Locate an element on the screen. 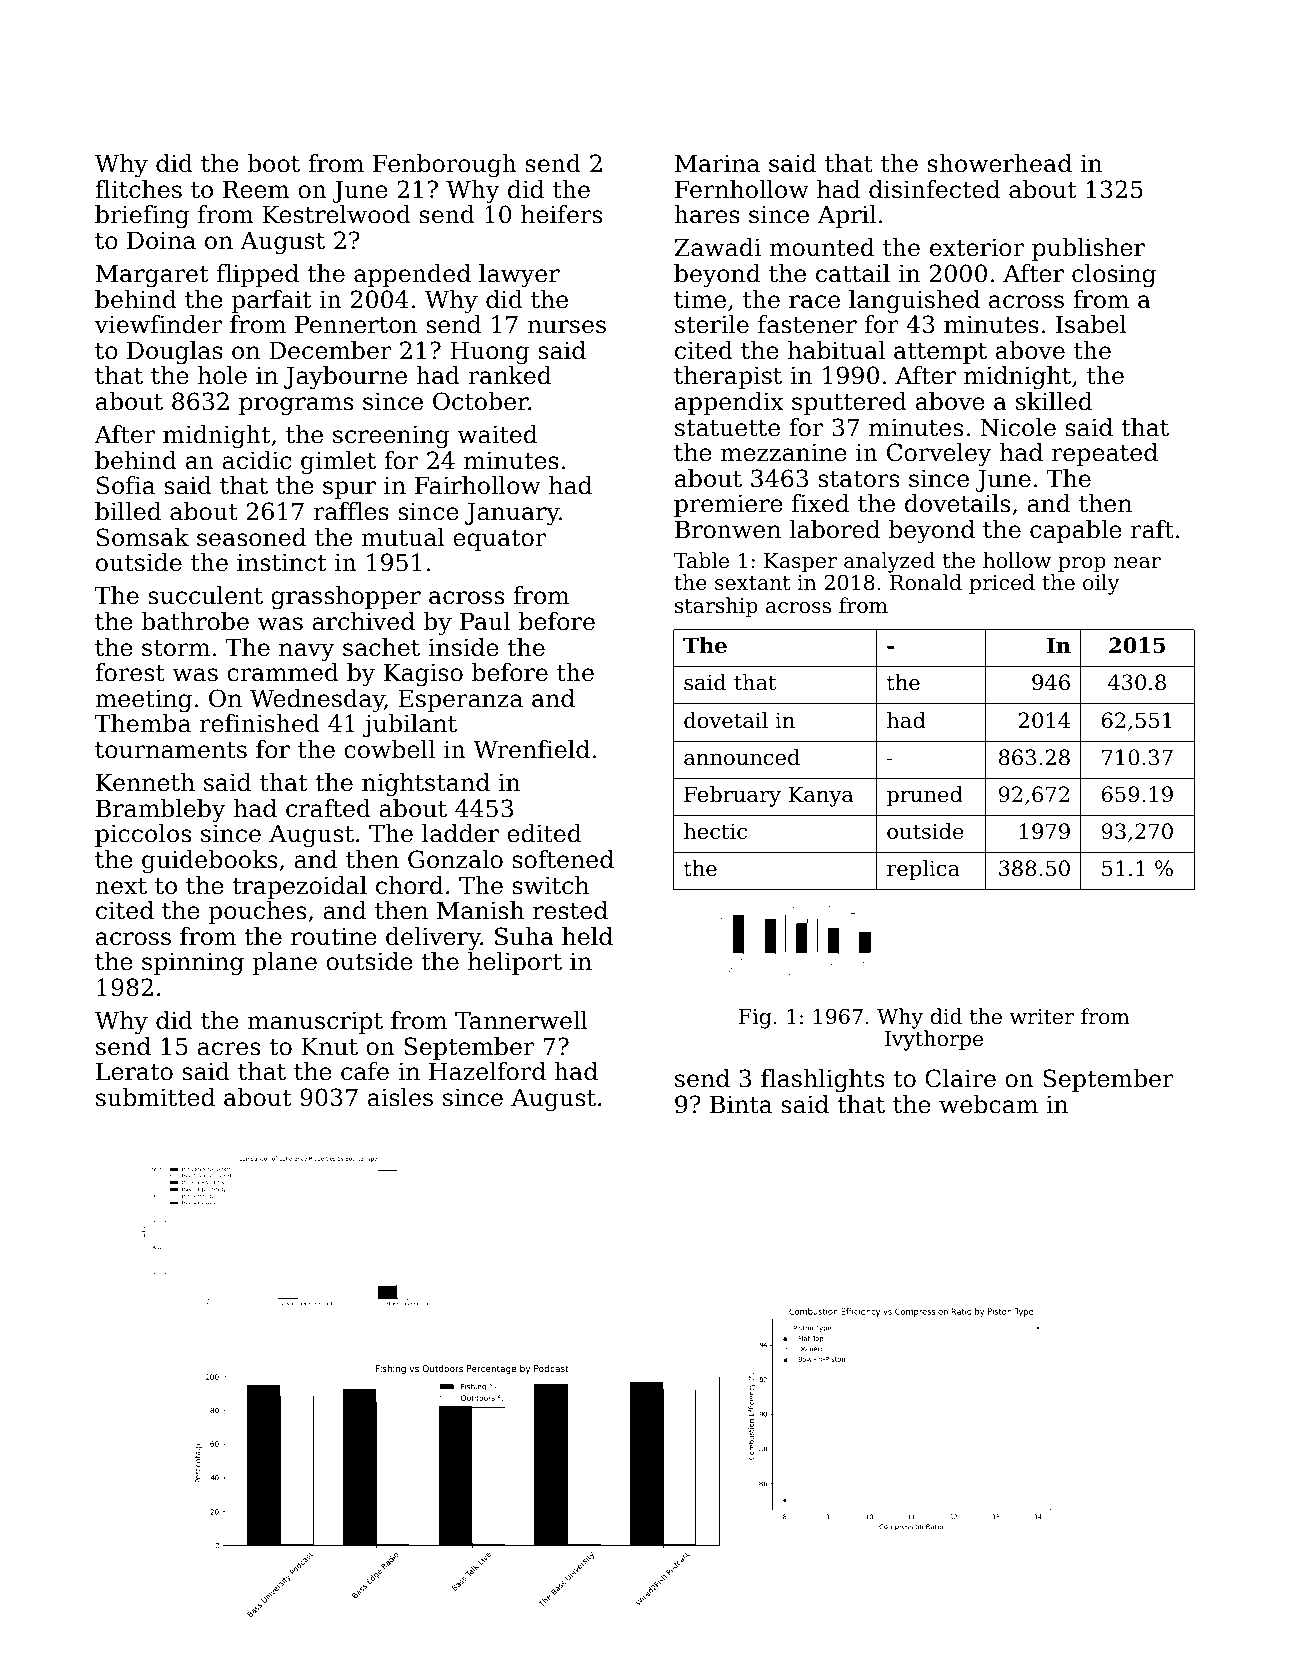 Image resolution: width=1289 pixels, height=1668 pixels. pruned is located at coordinates (925, 796).
